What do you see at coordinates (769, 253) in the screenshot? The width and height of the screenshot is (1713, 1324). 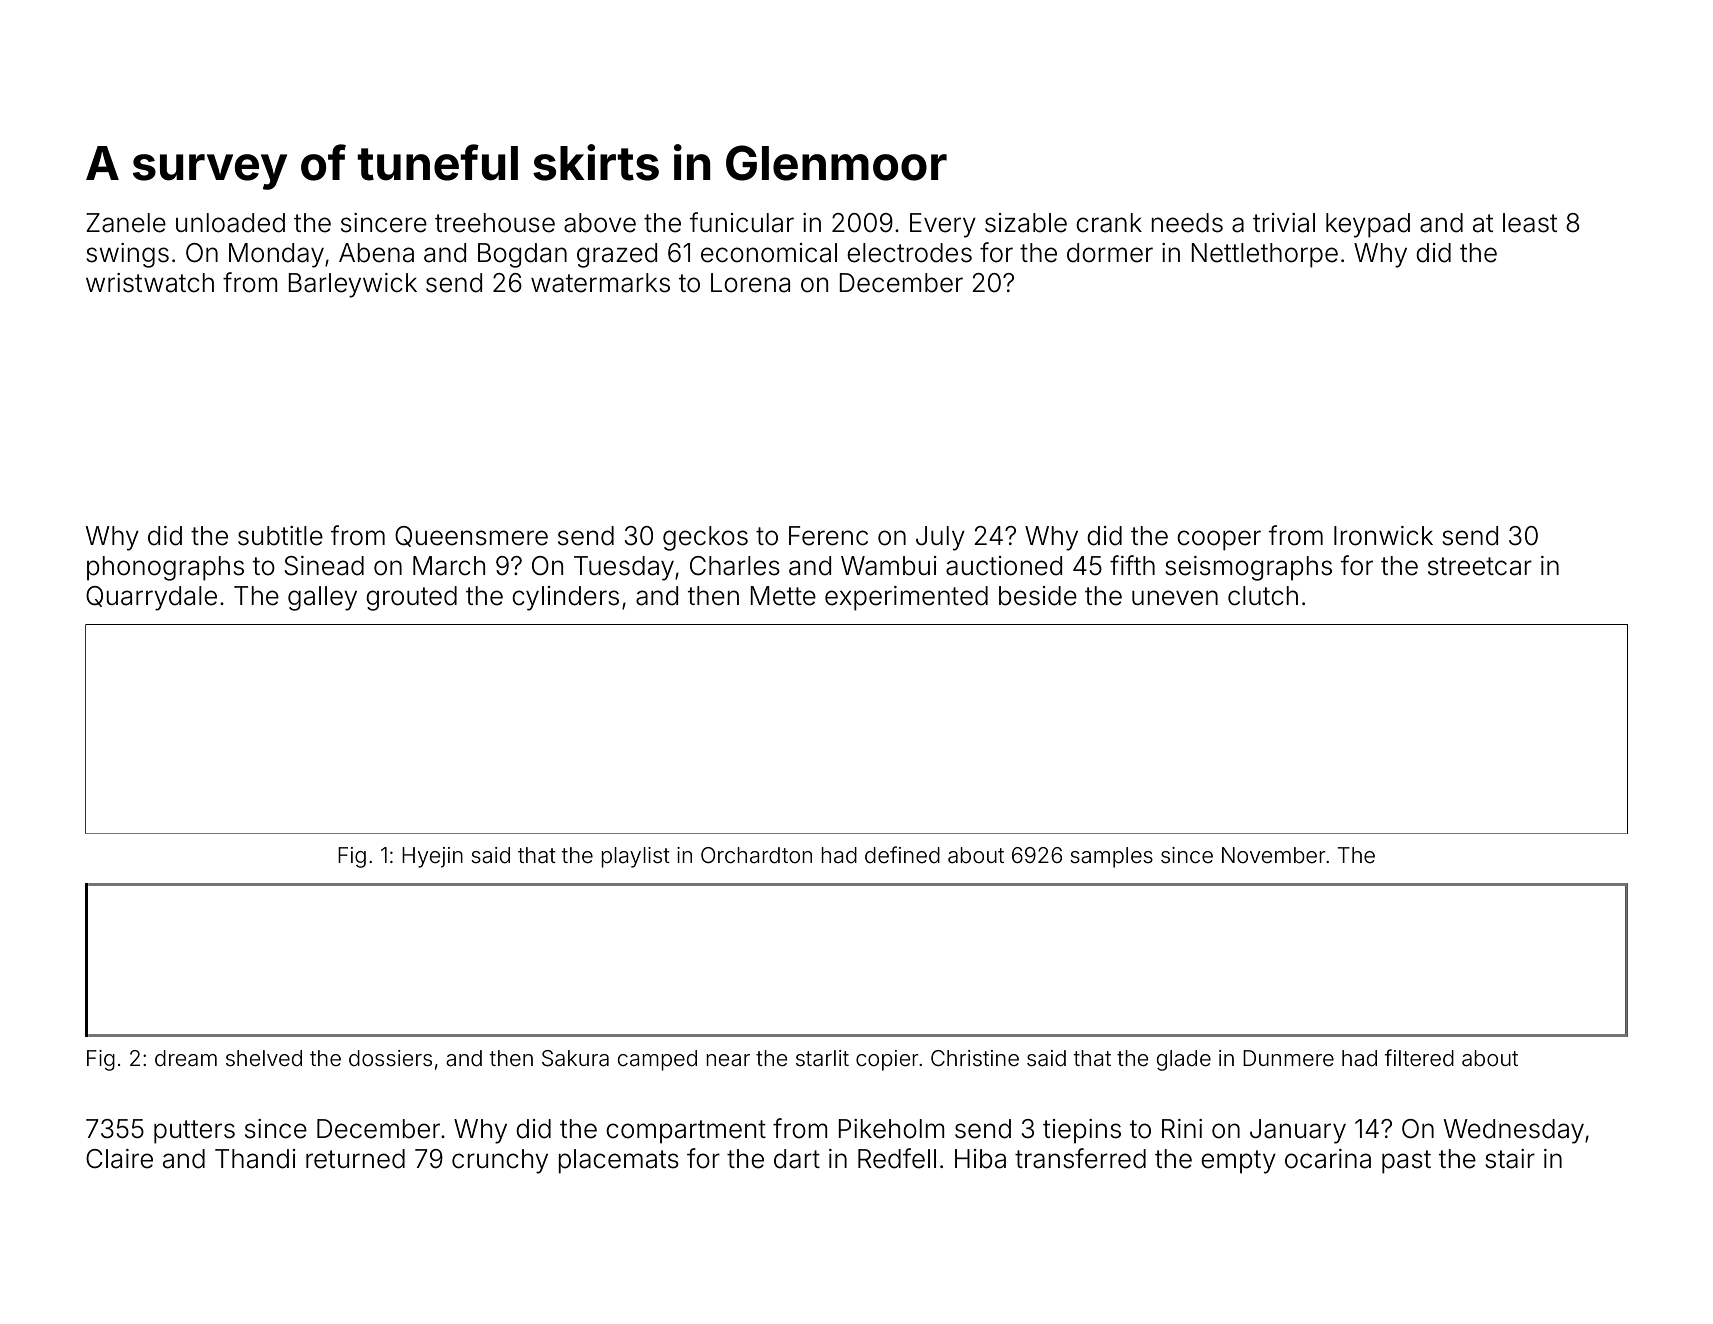 I see `economical` at bounding box center [769, 253].
